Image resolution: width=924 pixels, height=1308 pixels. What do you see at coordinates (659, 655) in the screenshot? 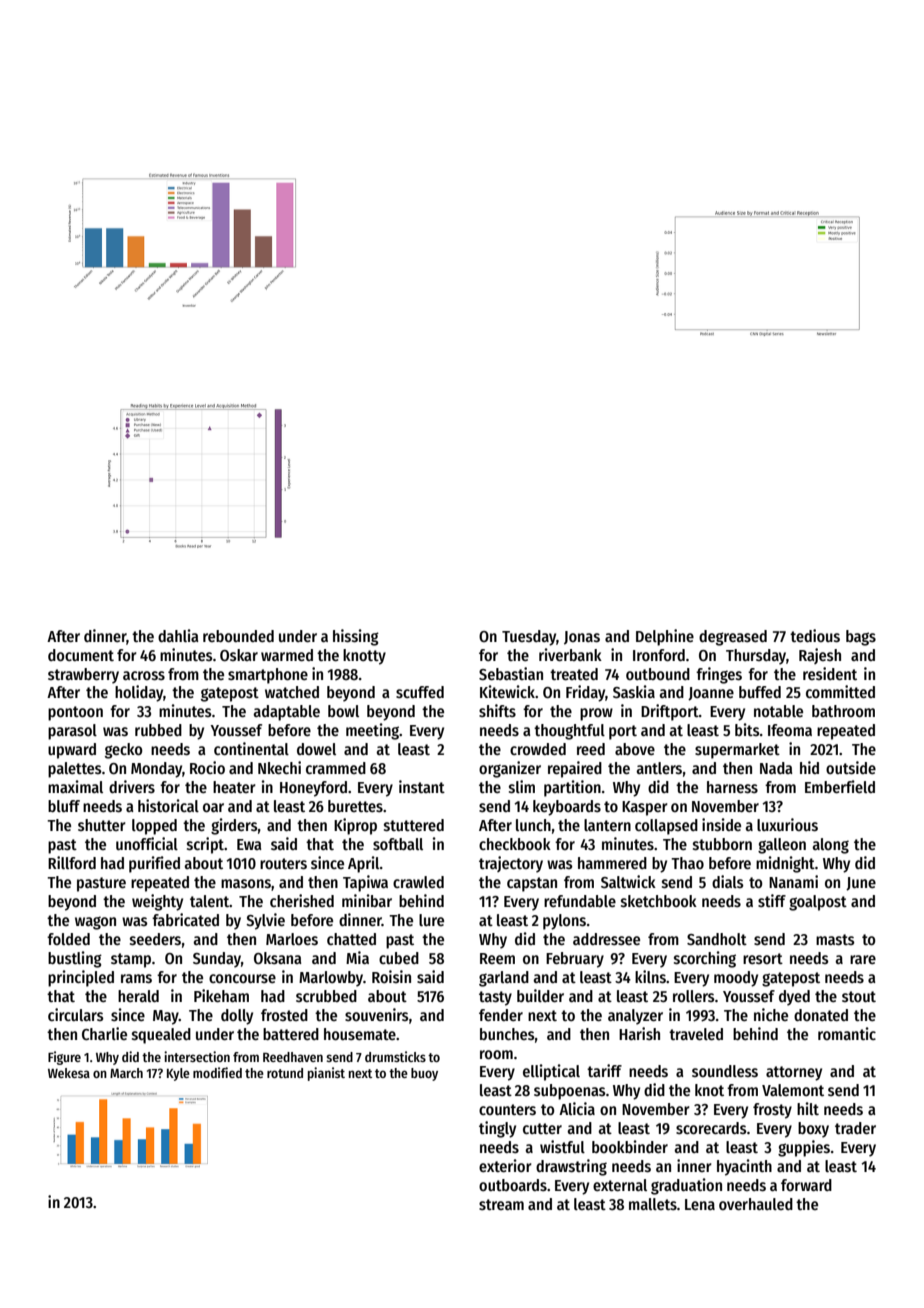
I see `Ironford` at bounding box center [659, 655].
